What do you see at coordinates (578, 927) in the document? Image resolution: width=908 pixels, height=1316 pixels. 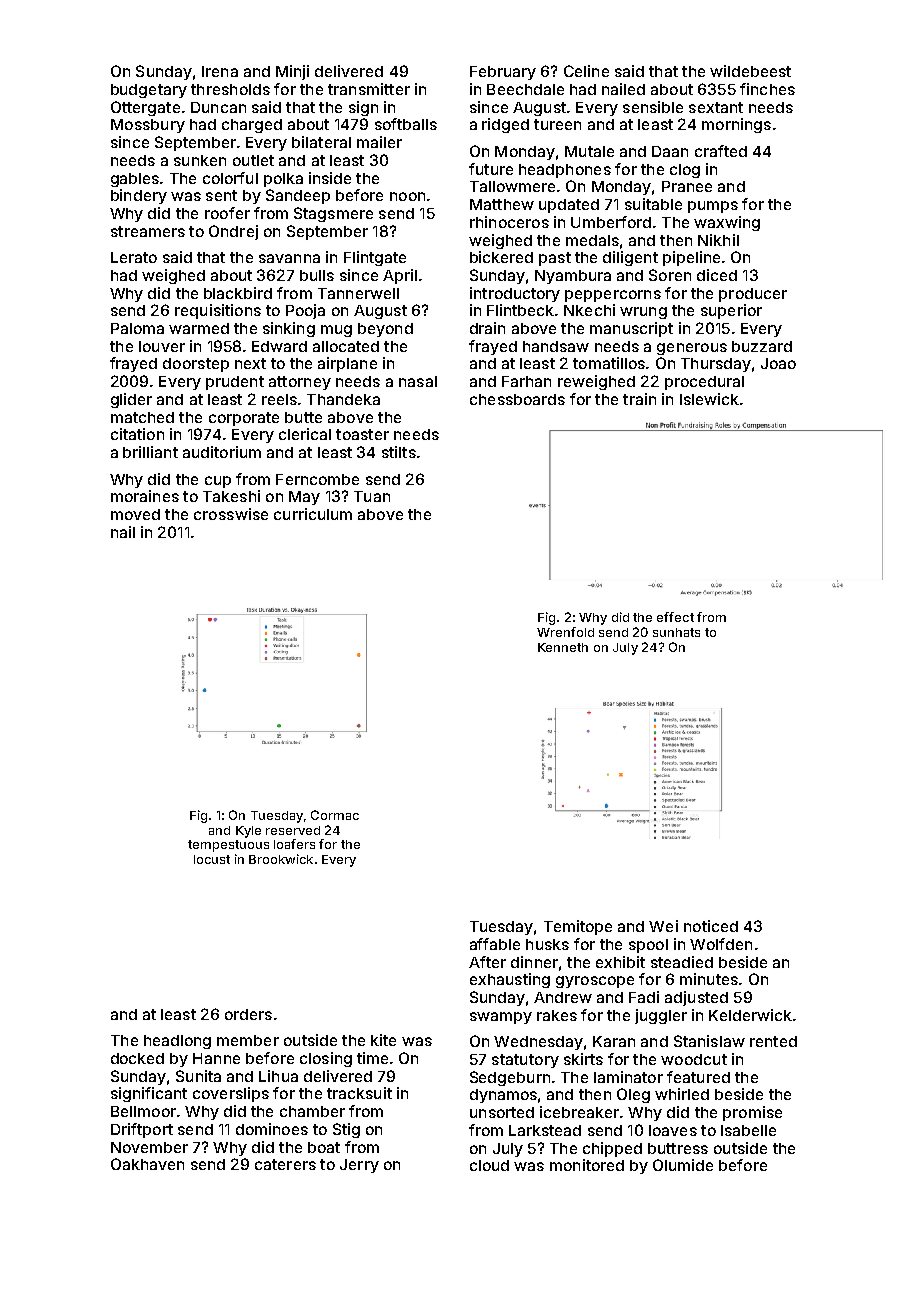 I see `Temitope` at bounding box center [578, 927].
